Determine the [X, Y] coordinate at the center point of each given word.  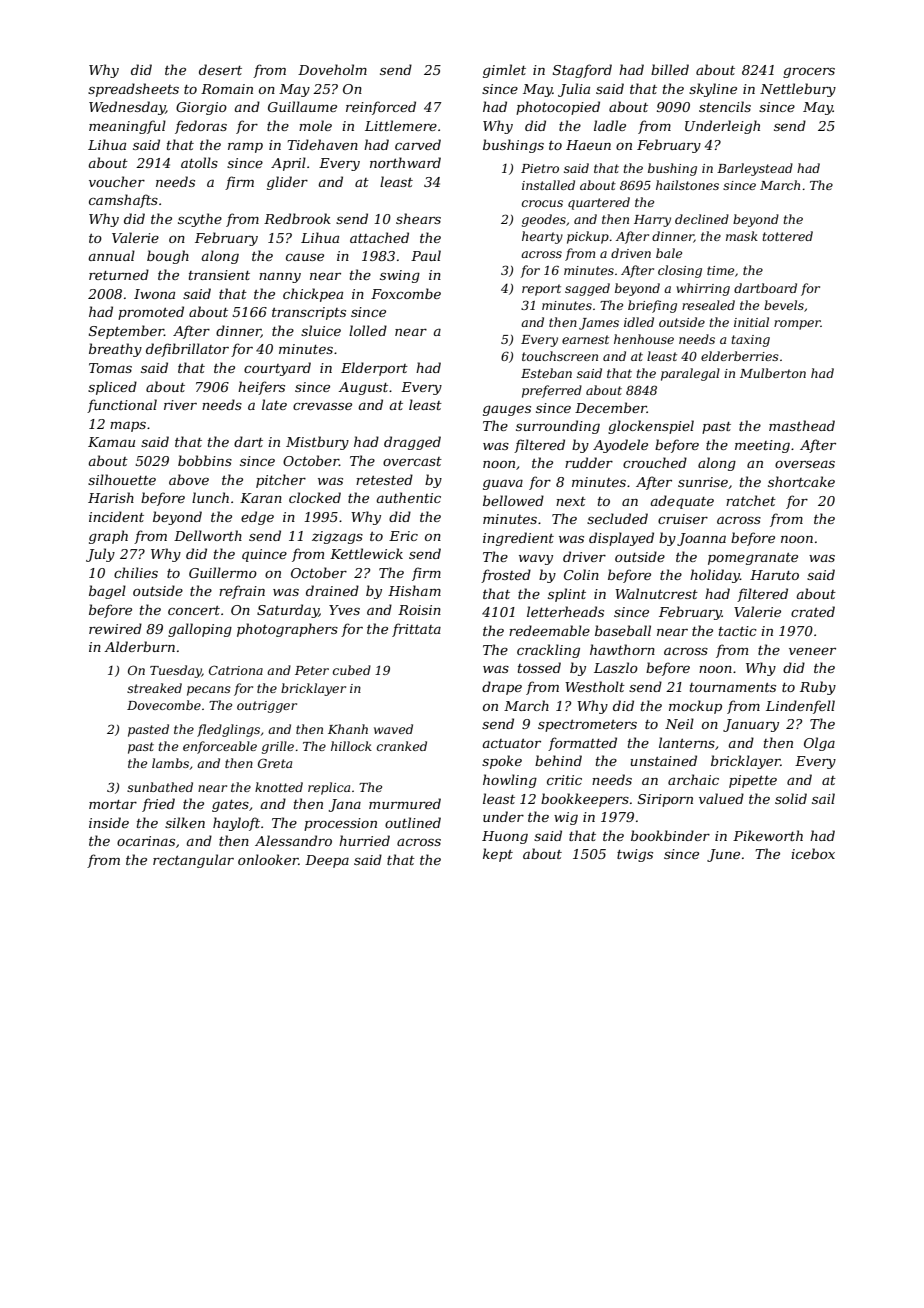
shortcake [801, 481]
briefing [652, 306]
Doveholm [332, 69]
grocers [809, 72]
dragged [412, 443]
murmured [405, 803]
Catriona [236, 670]
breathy [115, 350]
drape [502, 688]
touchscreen [560, 356]
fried [158, 805]
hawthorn [622, 649]
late [274, 404]
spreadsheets [133, 90]
